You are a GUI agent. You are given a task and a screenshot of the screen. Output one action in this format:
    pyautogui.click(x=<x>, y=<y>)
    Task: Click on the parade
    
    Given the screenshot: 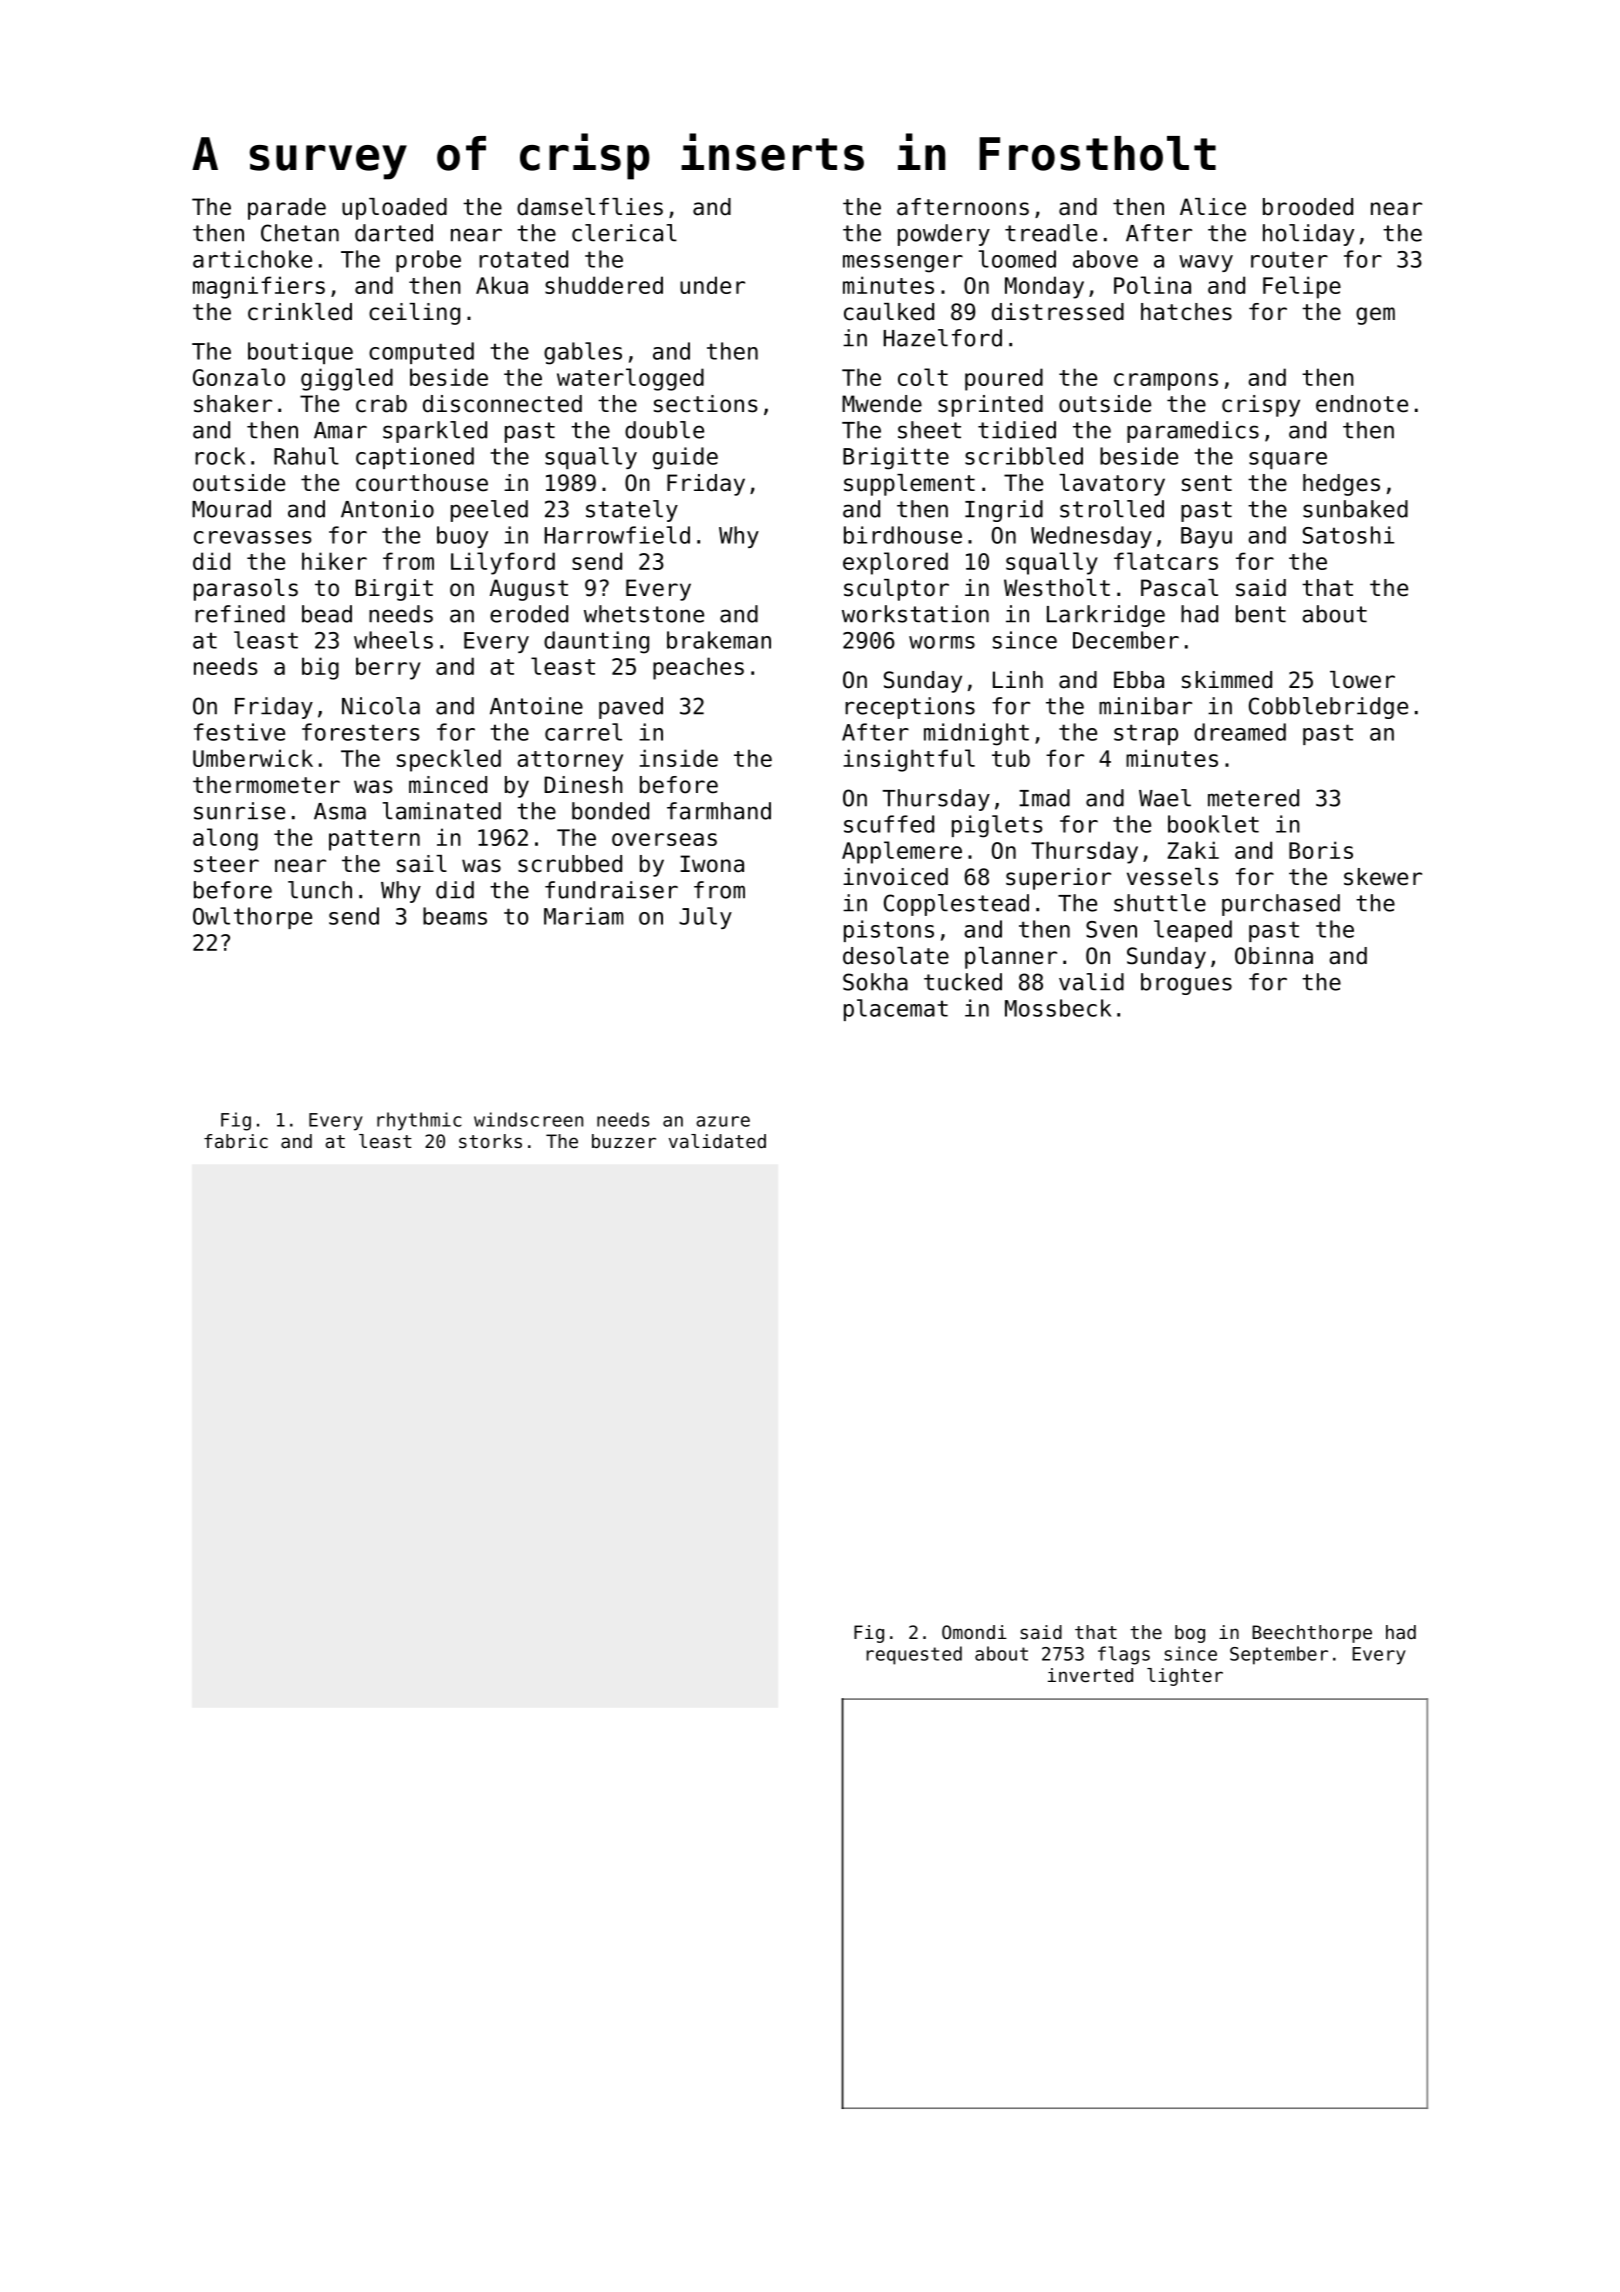 What is the action you would take?
    pyautogui.click(x=287, y=209)
